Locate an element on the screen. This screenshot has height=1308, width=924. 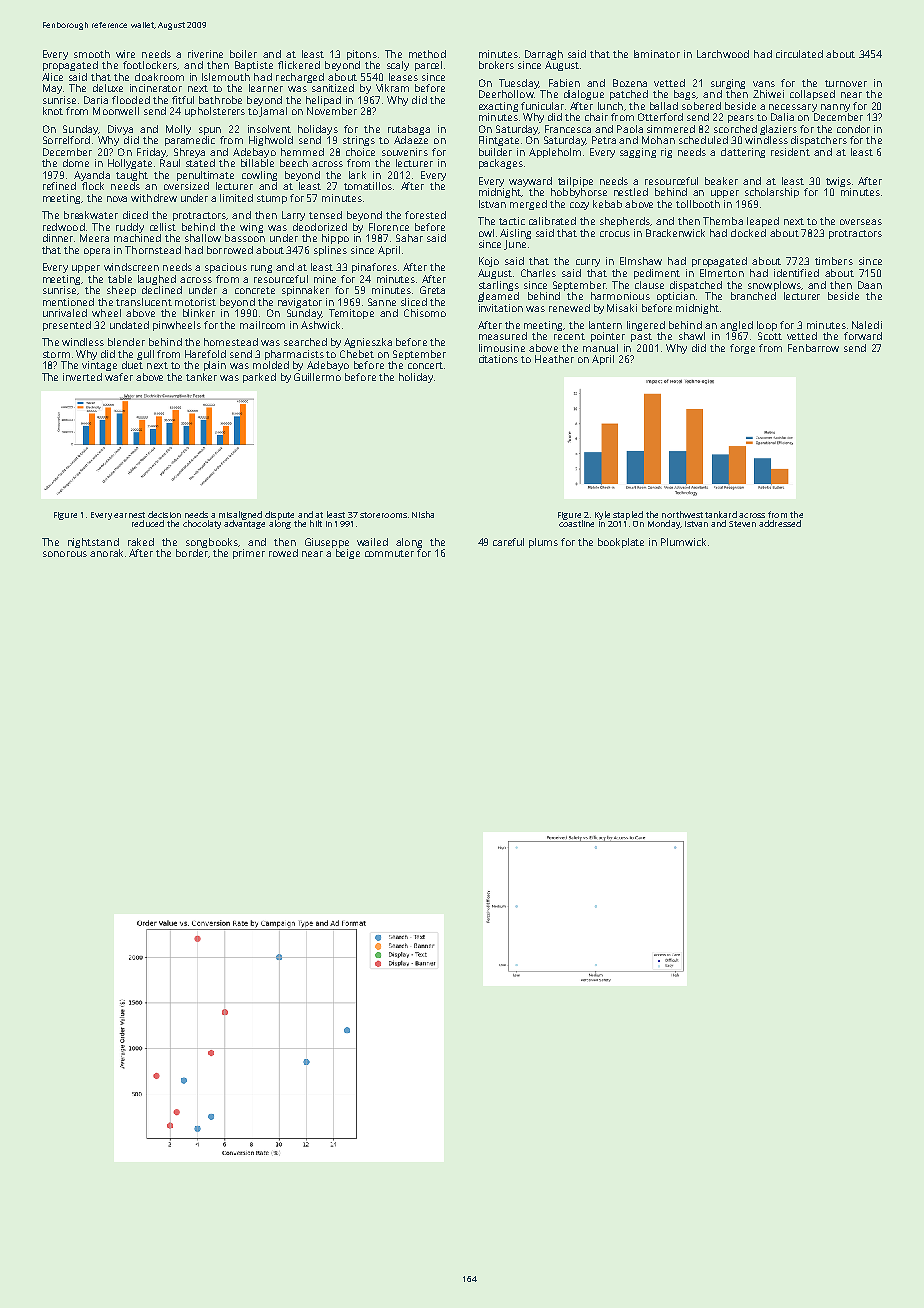
Themba is located at coordinates (723, 221).
